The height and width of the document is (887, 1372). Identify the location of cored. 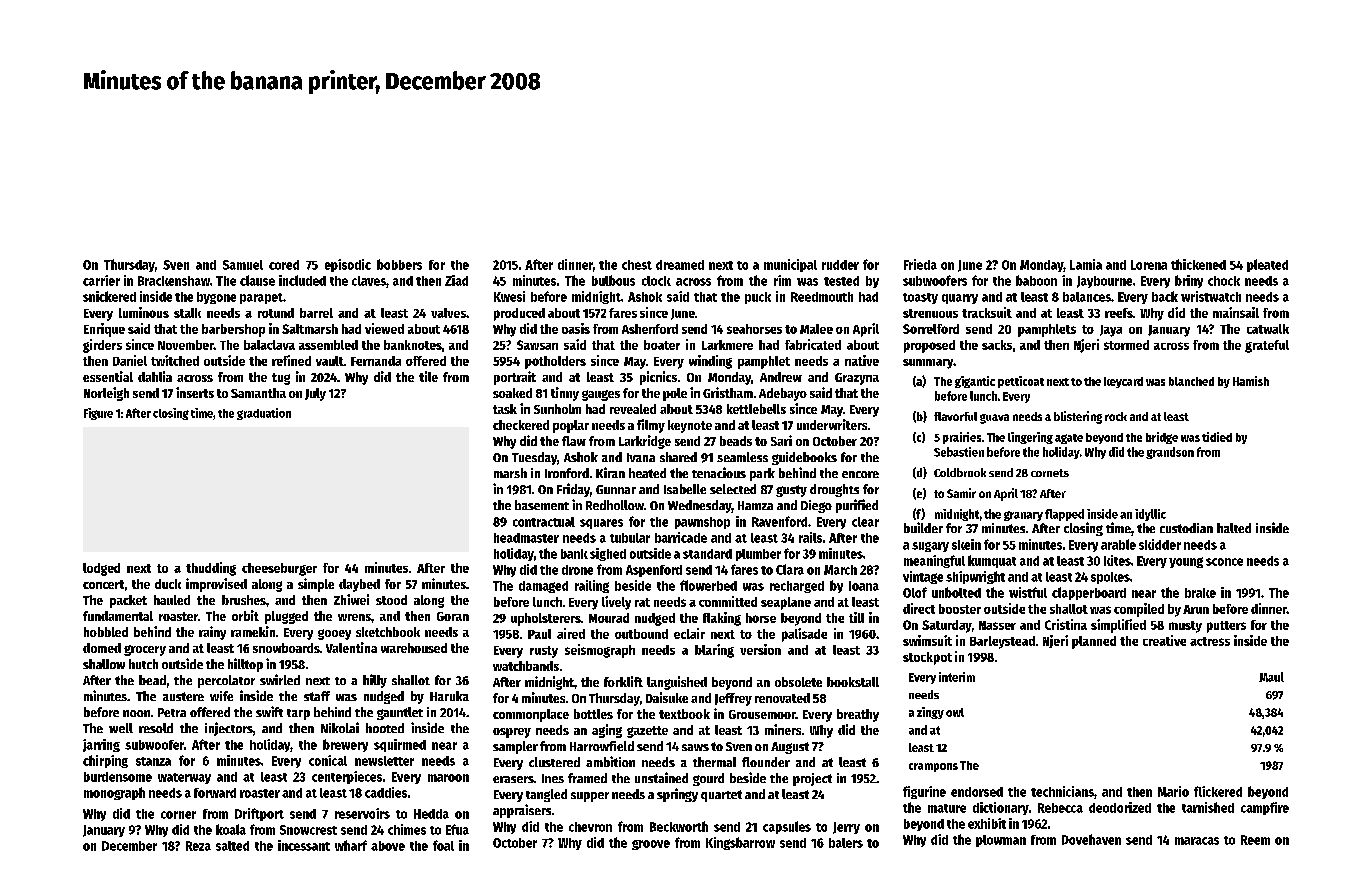
(284, 265).
